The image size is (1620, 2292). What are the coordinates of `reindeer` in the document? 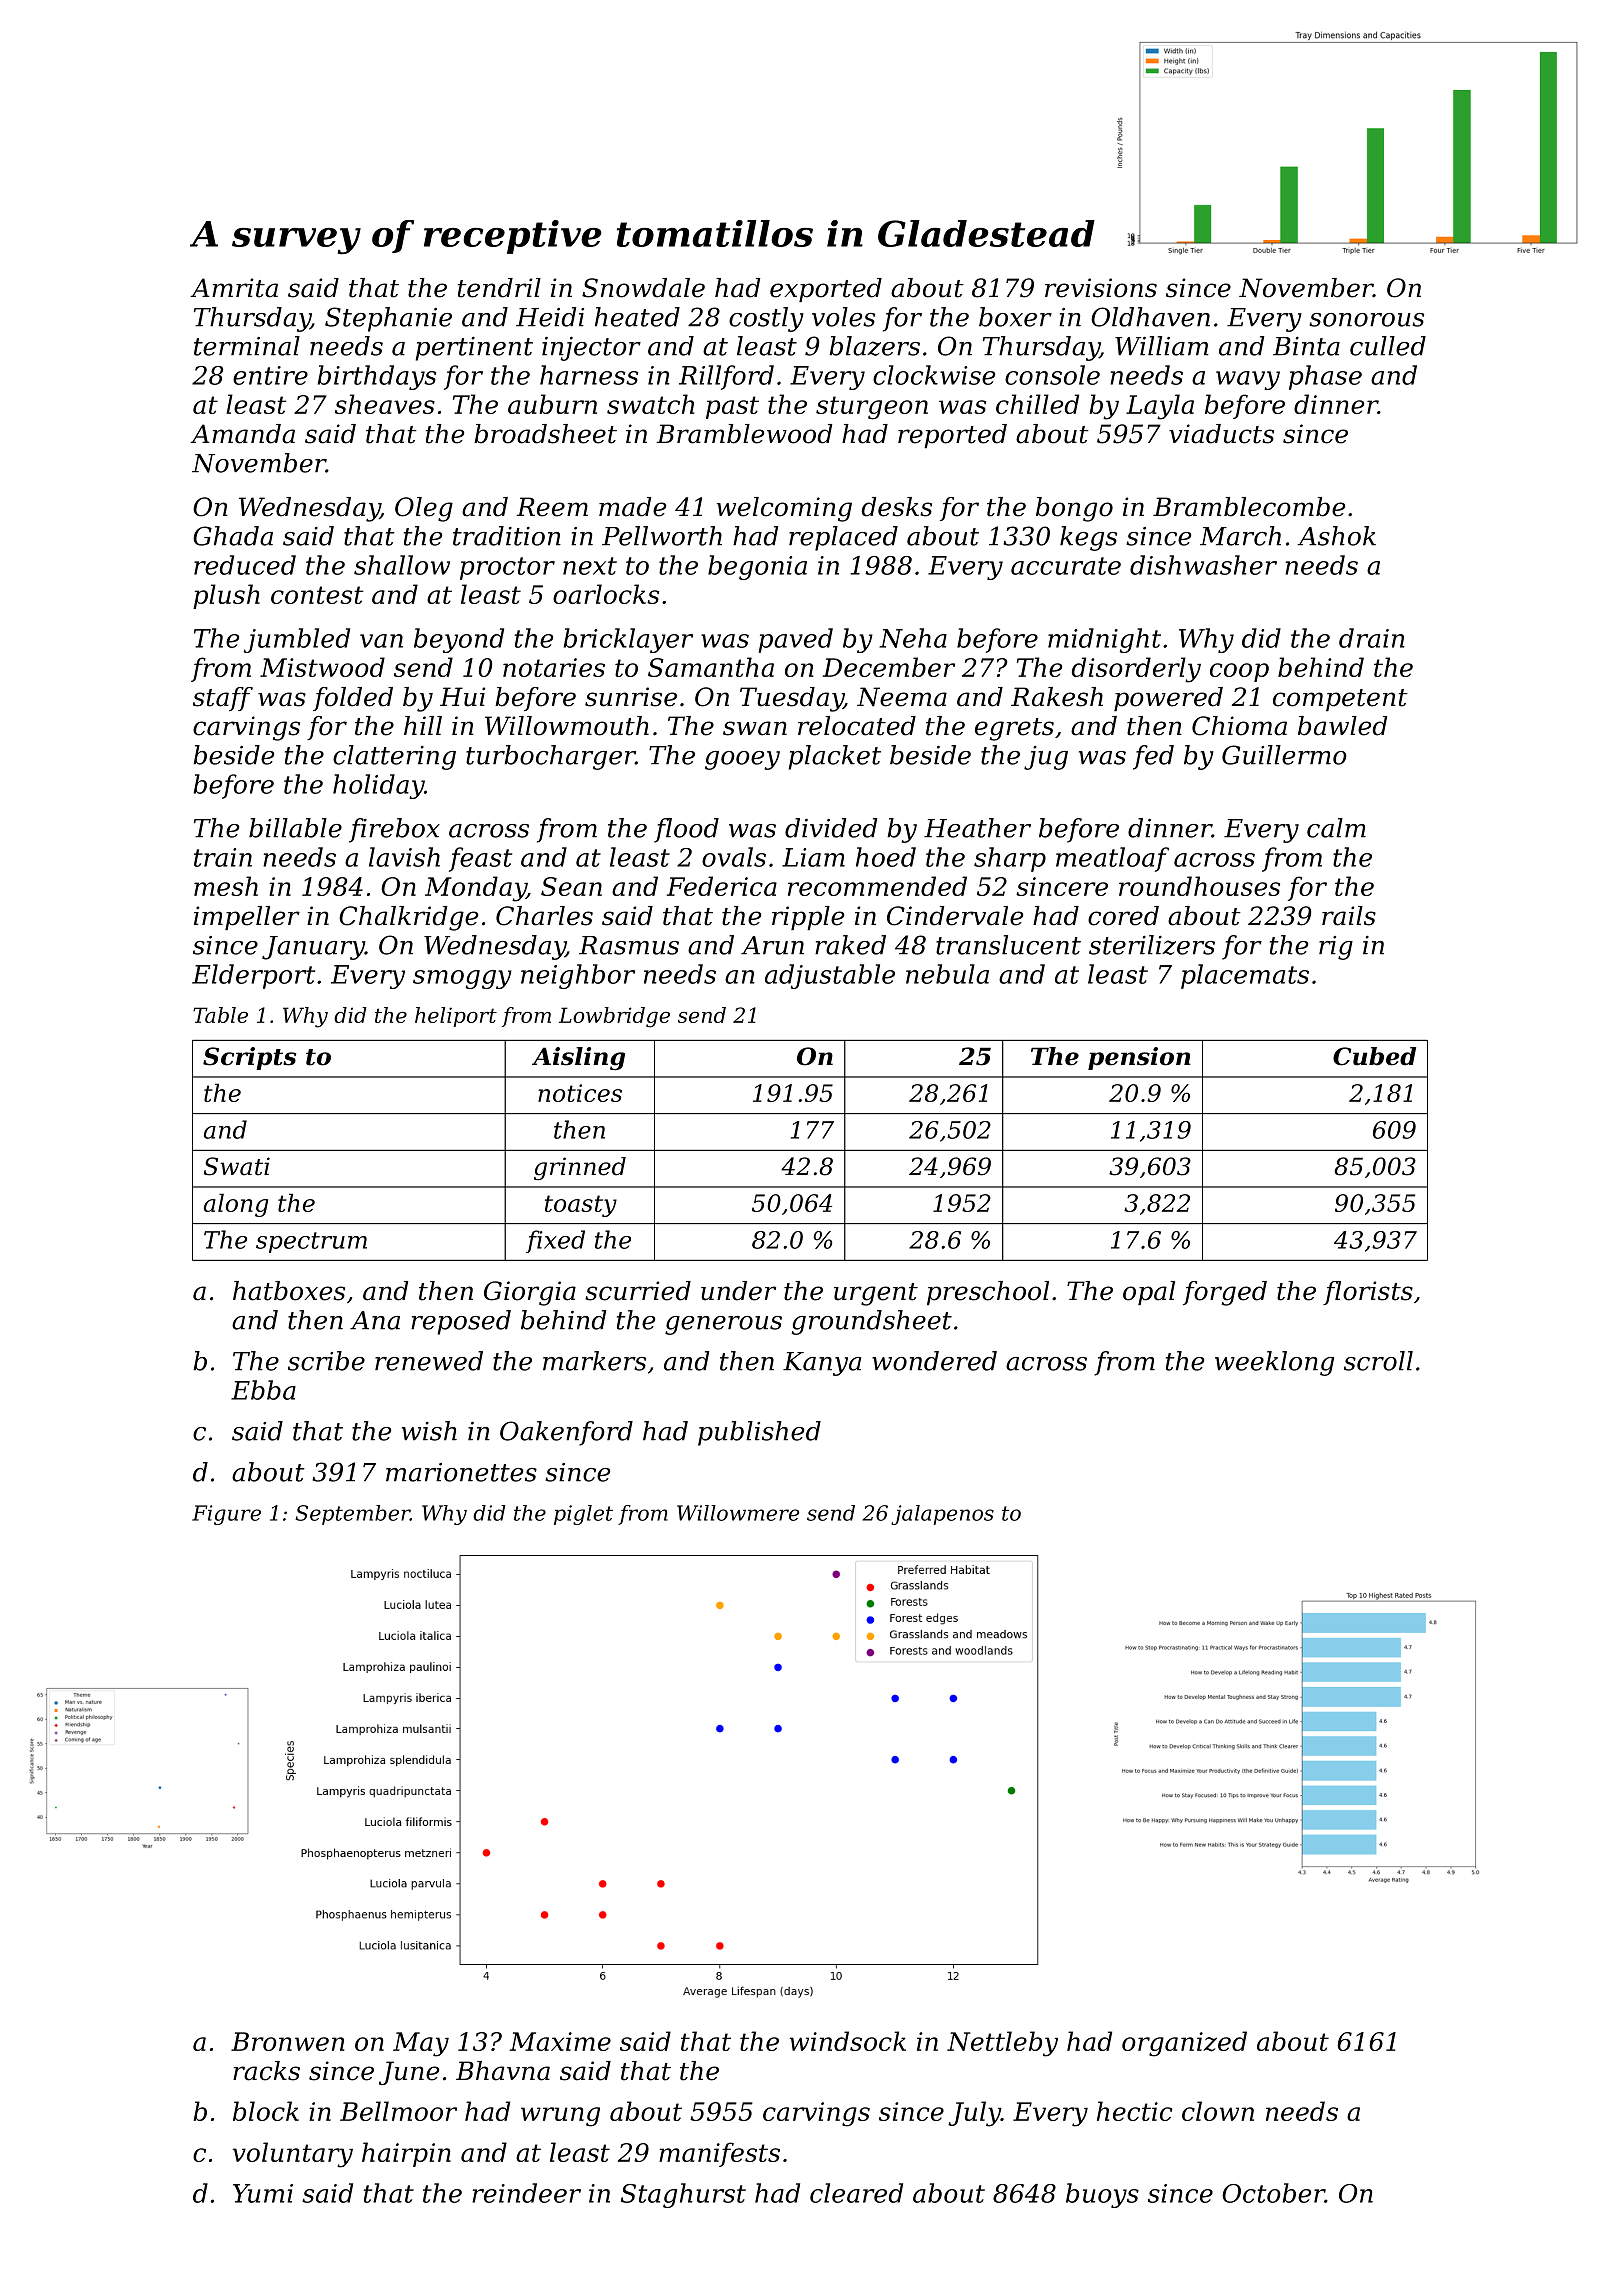 It's located at (526, 2193).
